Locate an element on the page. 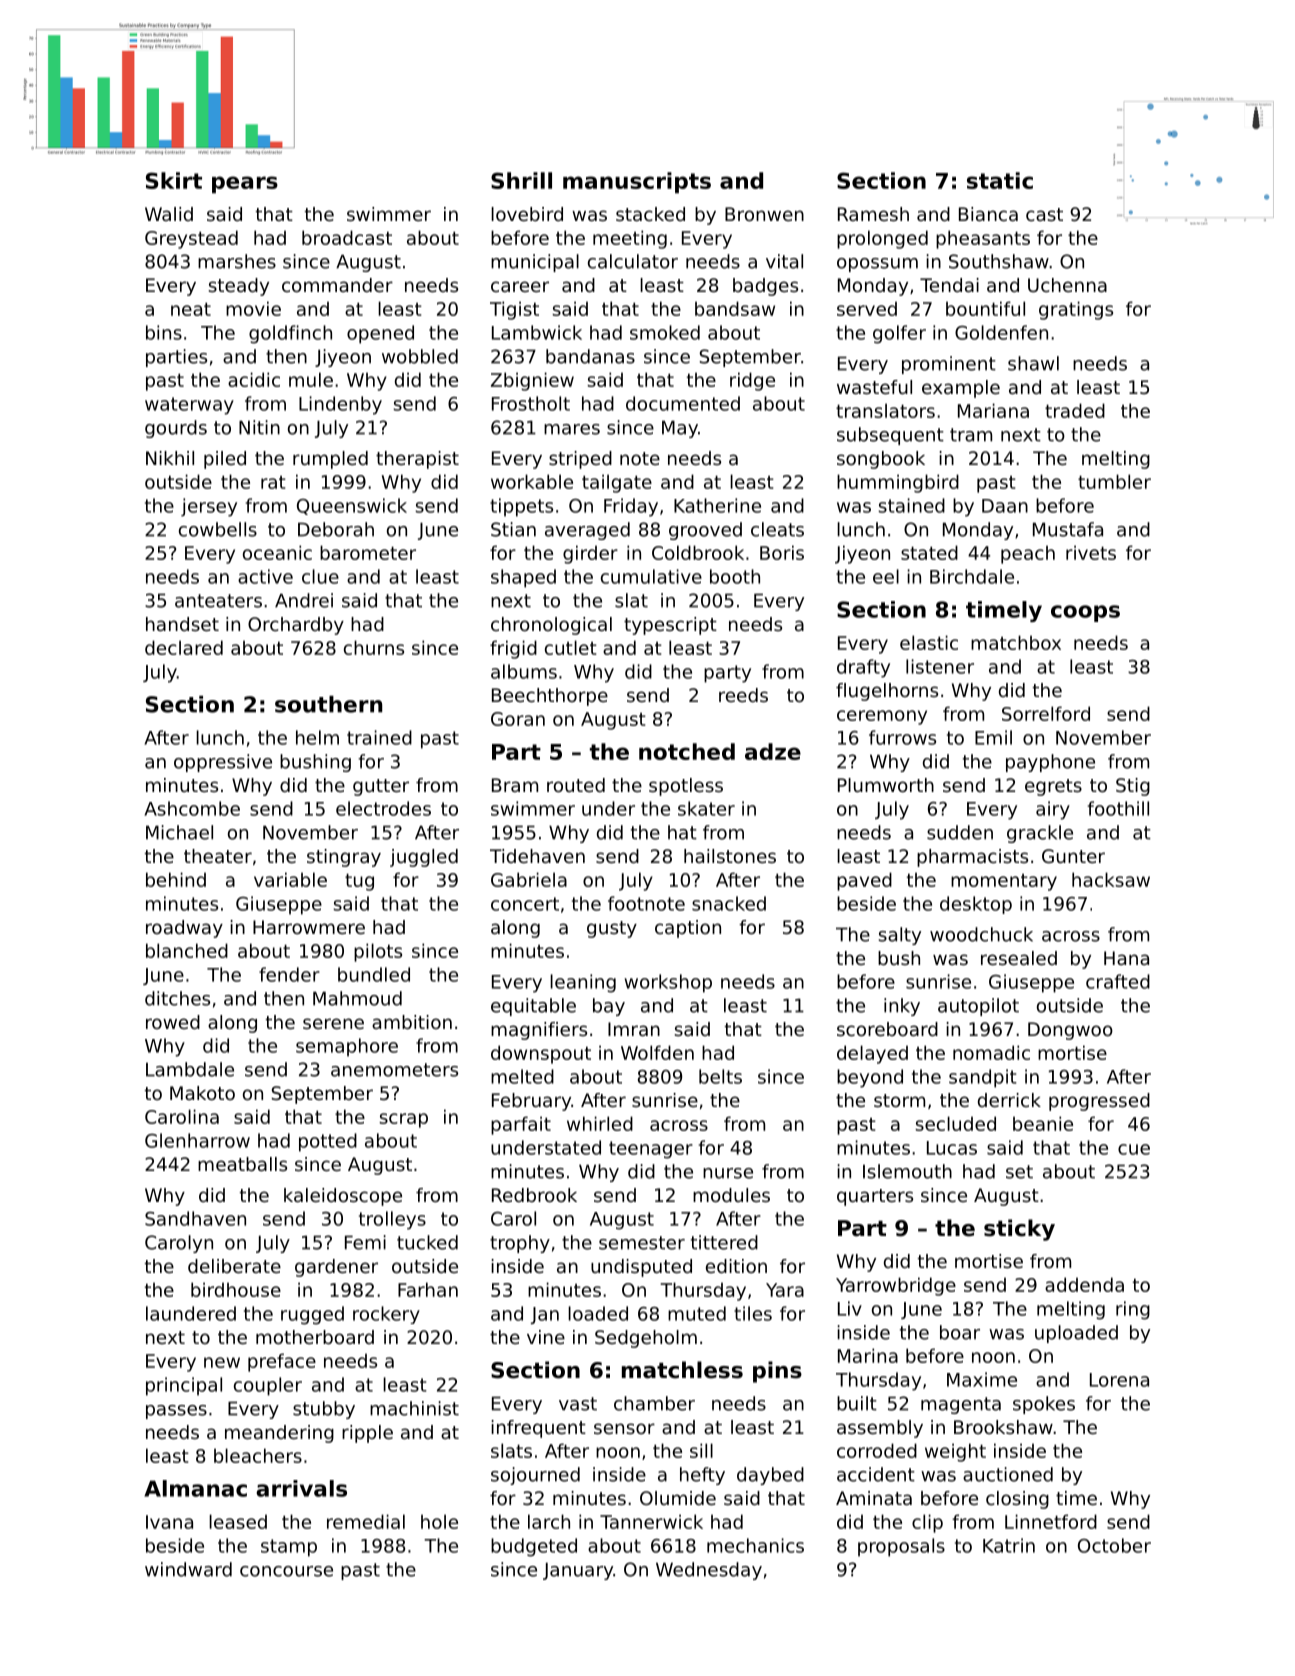  sticky is located at coordinates (1019, 1230).
